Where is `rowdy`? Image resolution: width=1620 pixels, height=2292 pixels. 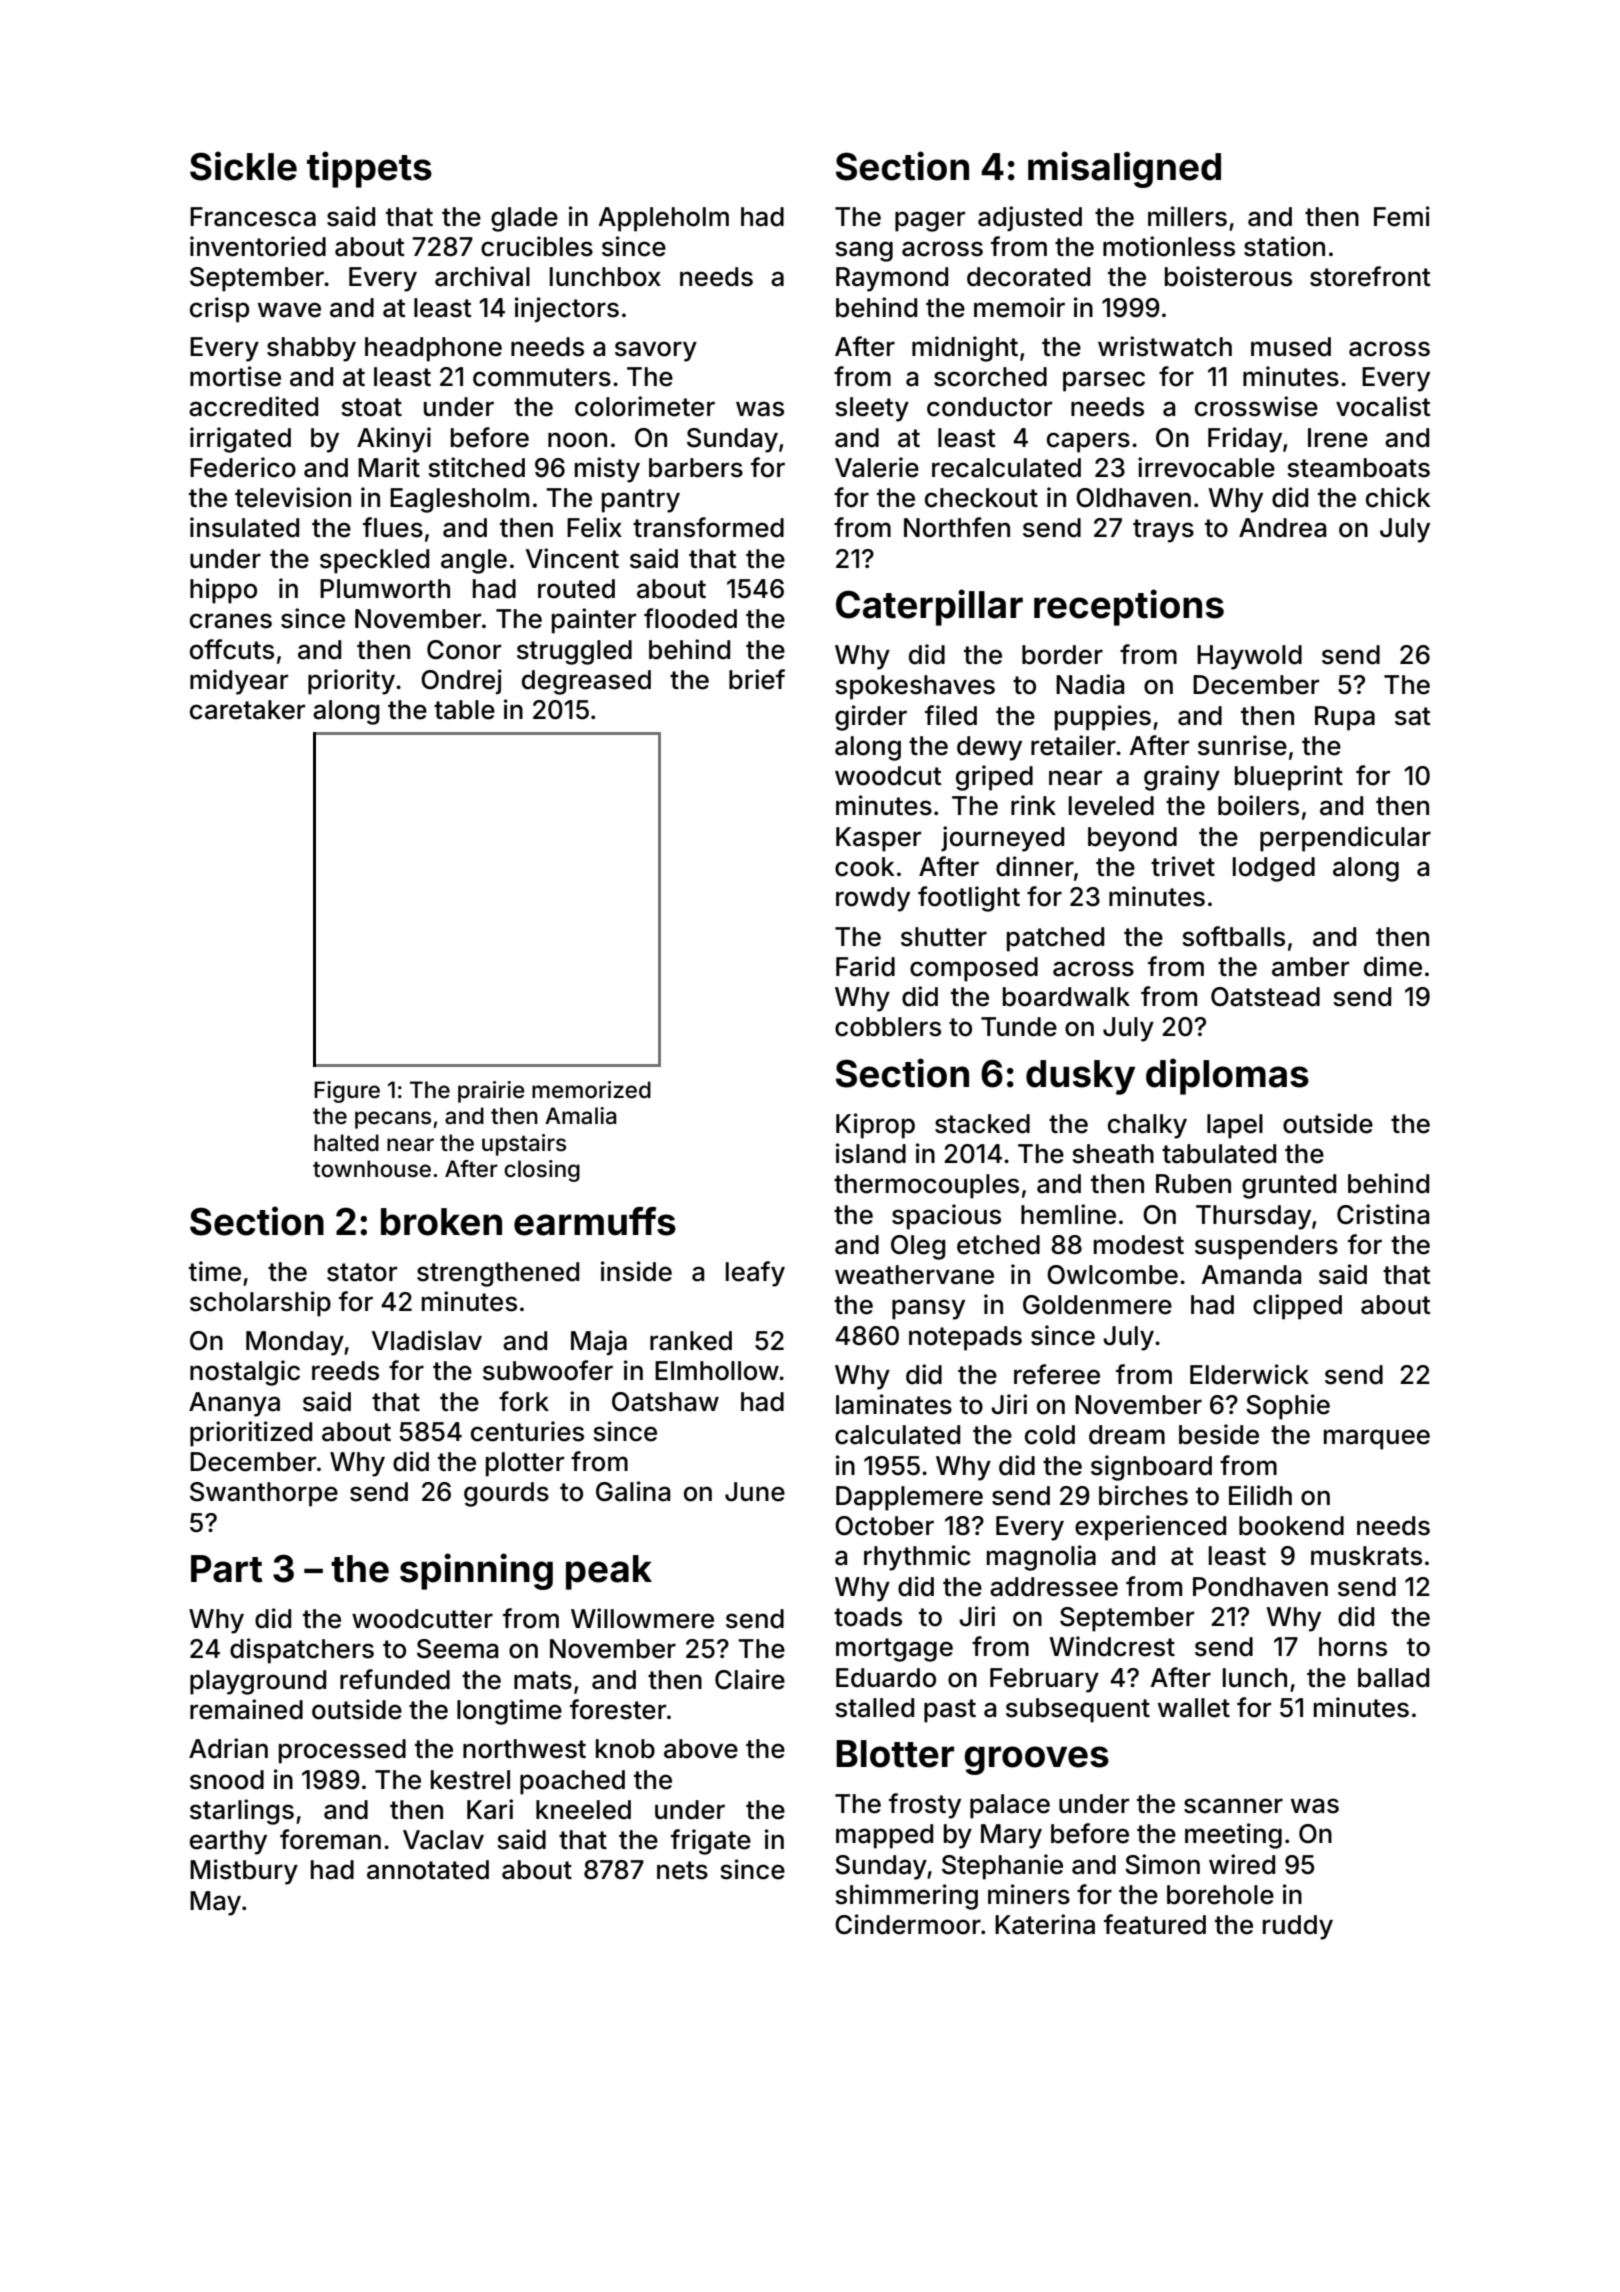 rowdy is located at coordinates (873, 899).
